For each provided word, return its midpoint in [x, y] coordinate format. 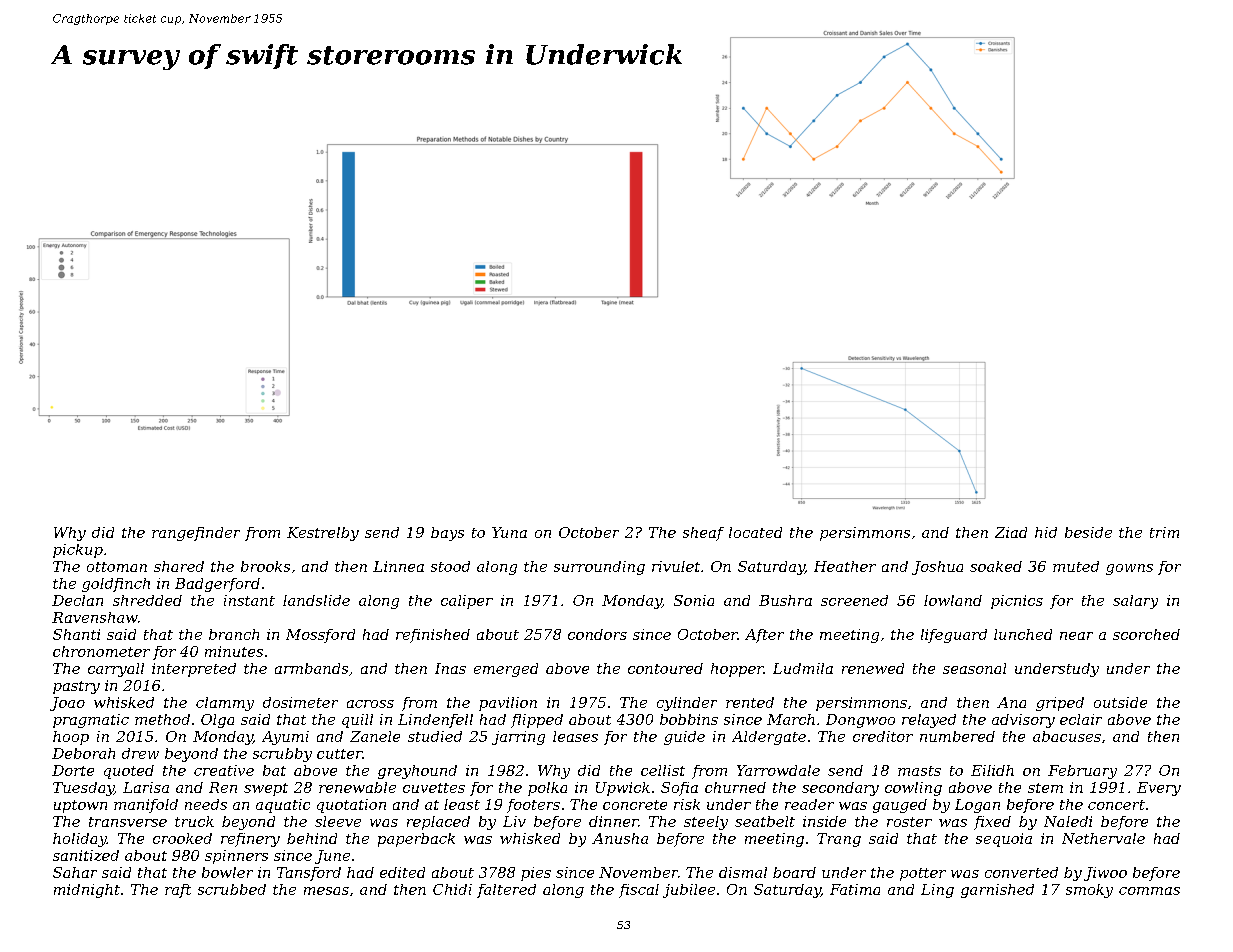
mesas [326, 891]
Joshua [937, 568]
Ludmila [803, 668]
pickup [78, 551]
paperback [416, 840]
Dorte [73, 770]
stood [450, 566]
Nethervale [1103, 838]
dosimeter [300, 702]
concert [1116, 805]
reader [809, 804]
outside [1120, 702]
